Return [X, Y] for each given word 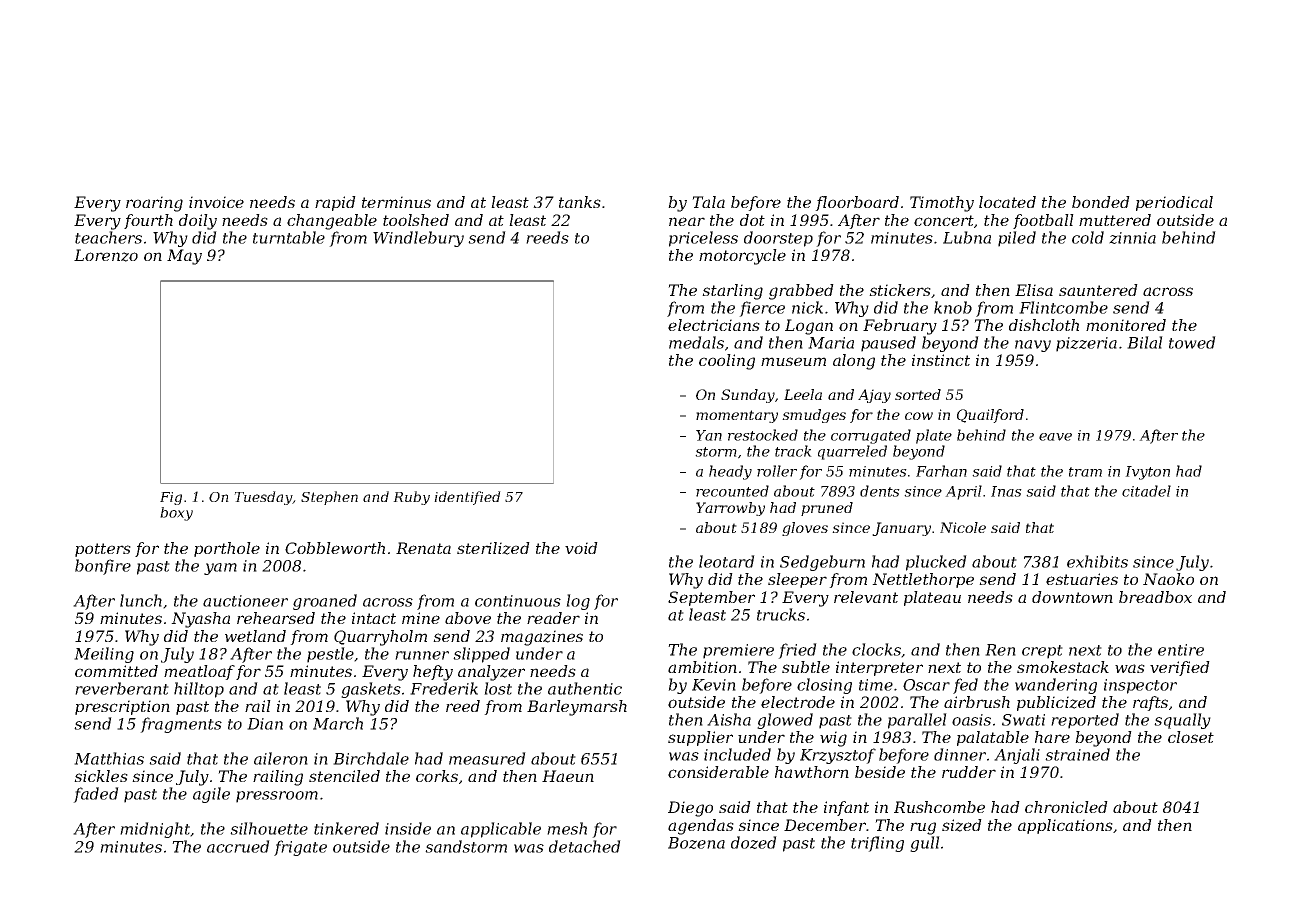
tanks [580, 202]
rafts [1150, 703]
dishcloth [1044, 325]
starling [732, 292]
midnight [155, 830]
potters [103, 550]
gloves [805, 529]
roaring [154, 204]
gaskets [371, 690]
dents [880, 491]
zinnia [1132, 238]
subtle [806, 667]
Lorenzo [106, 255]
